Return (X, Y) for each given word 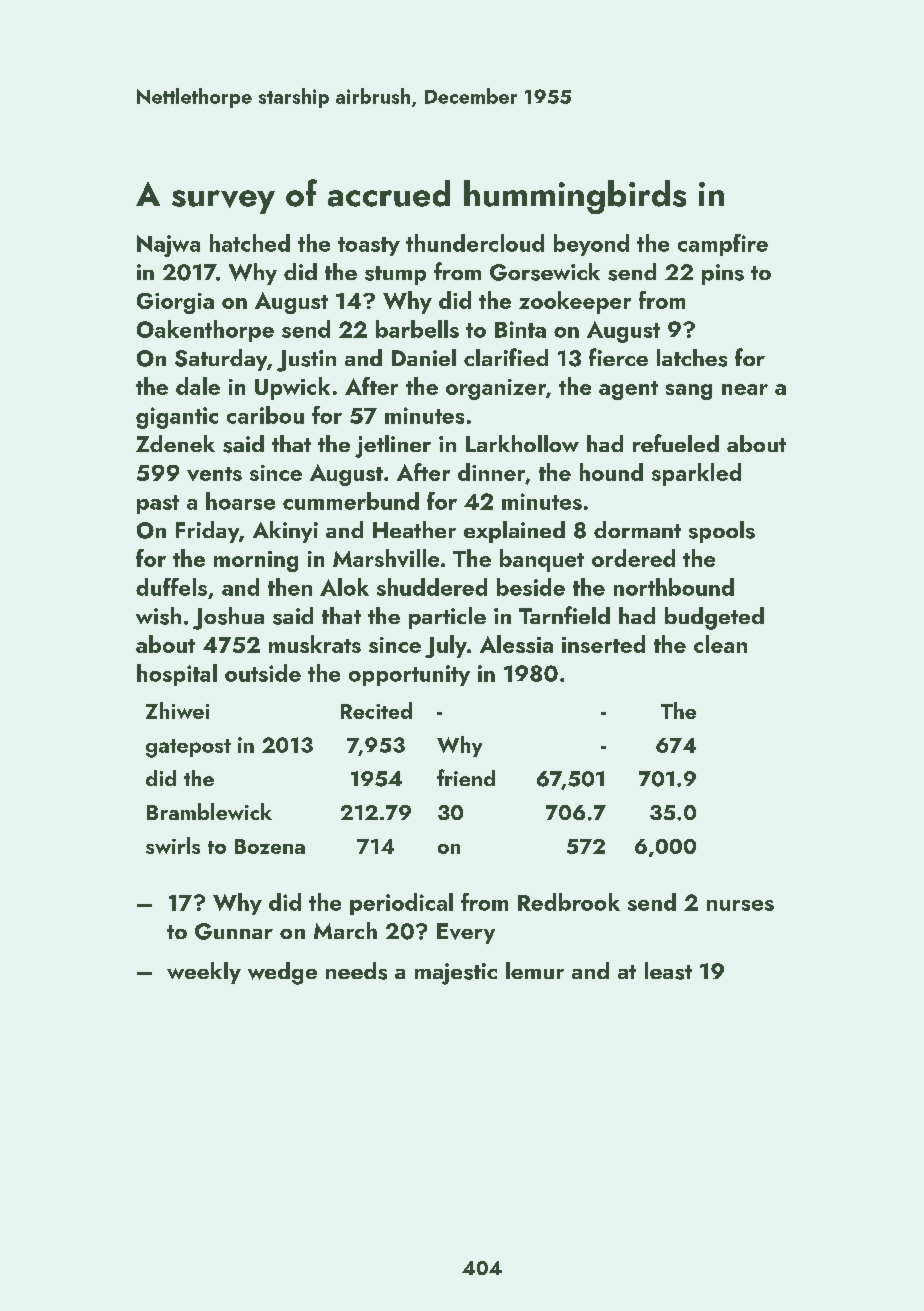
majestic (456, 974)
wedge (282, 973)
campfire (723, 245)
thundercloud (475, 243)
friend (466, 777)
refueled (676, 443)
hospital (177, 675)
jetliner (393, 446)
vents (214, 474)
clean (720, 644)
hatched (250, 243)
